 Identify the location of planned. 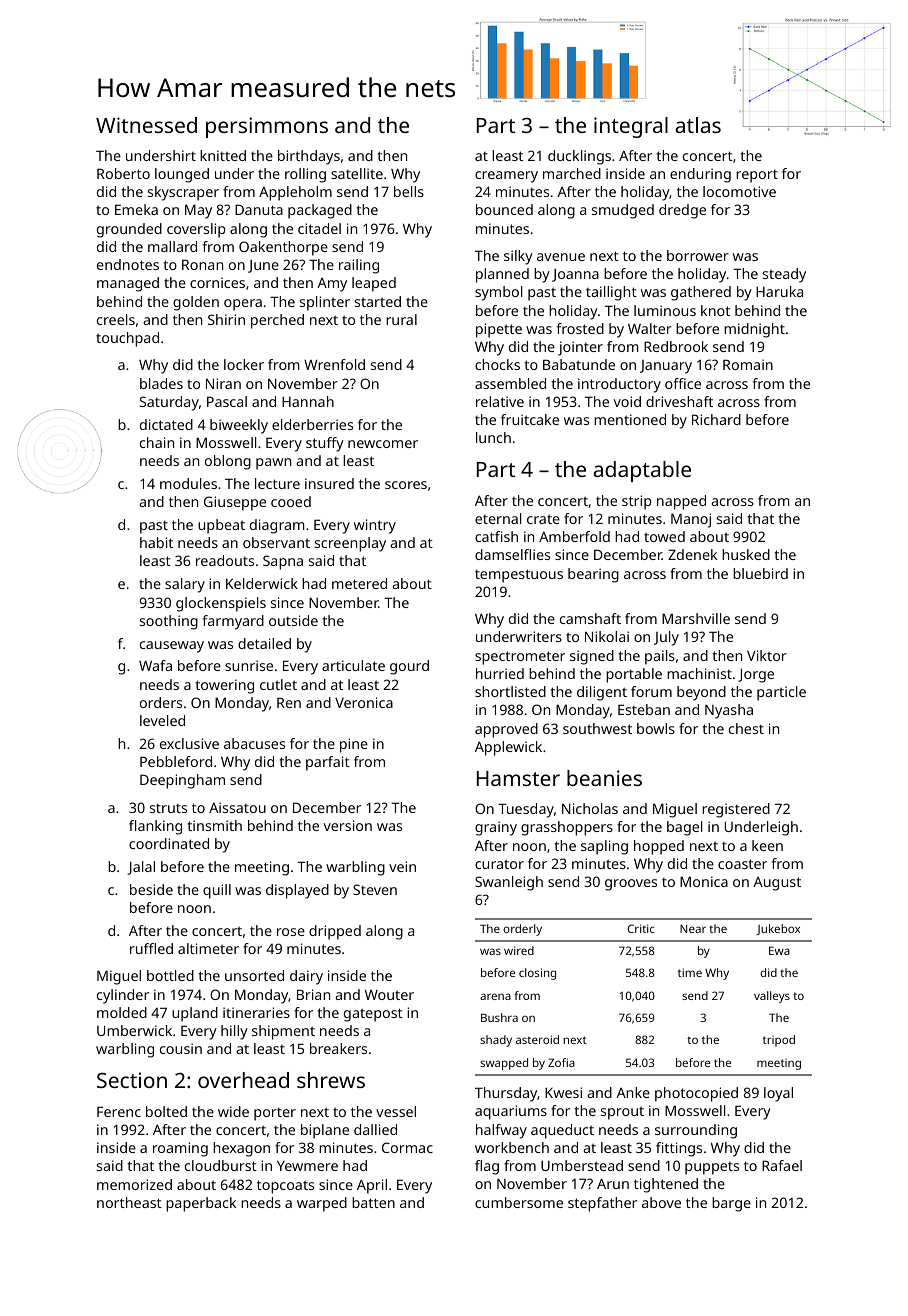
(502, 275).
